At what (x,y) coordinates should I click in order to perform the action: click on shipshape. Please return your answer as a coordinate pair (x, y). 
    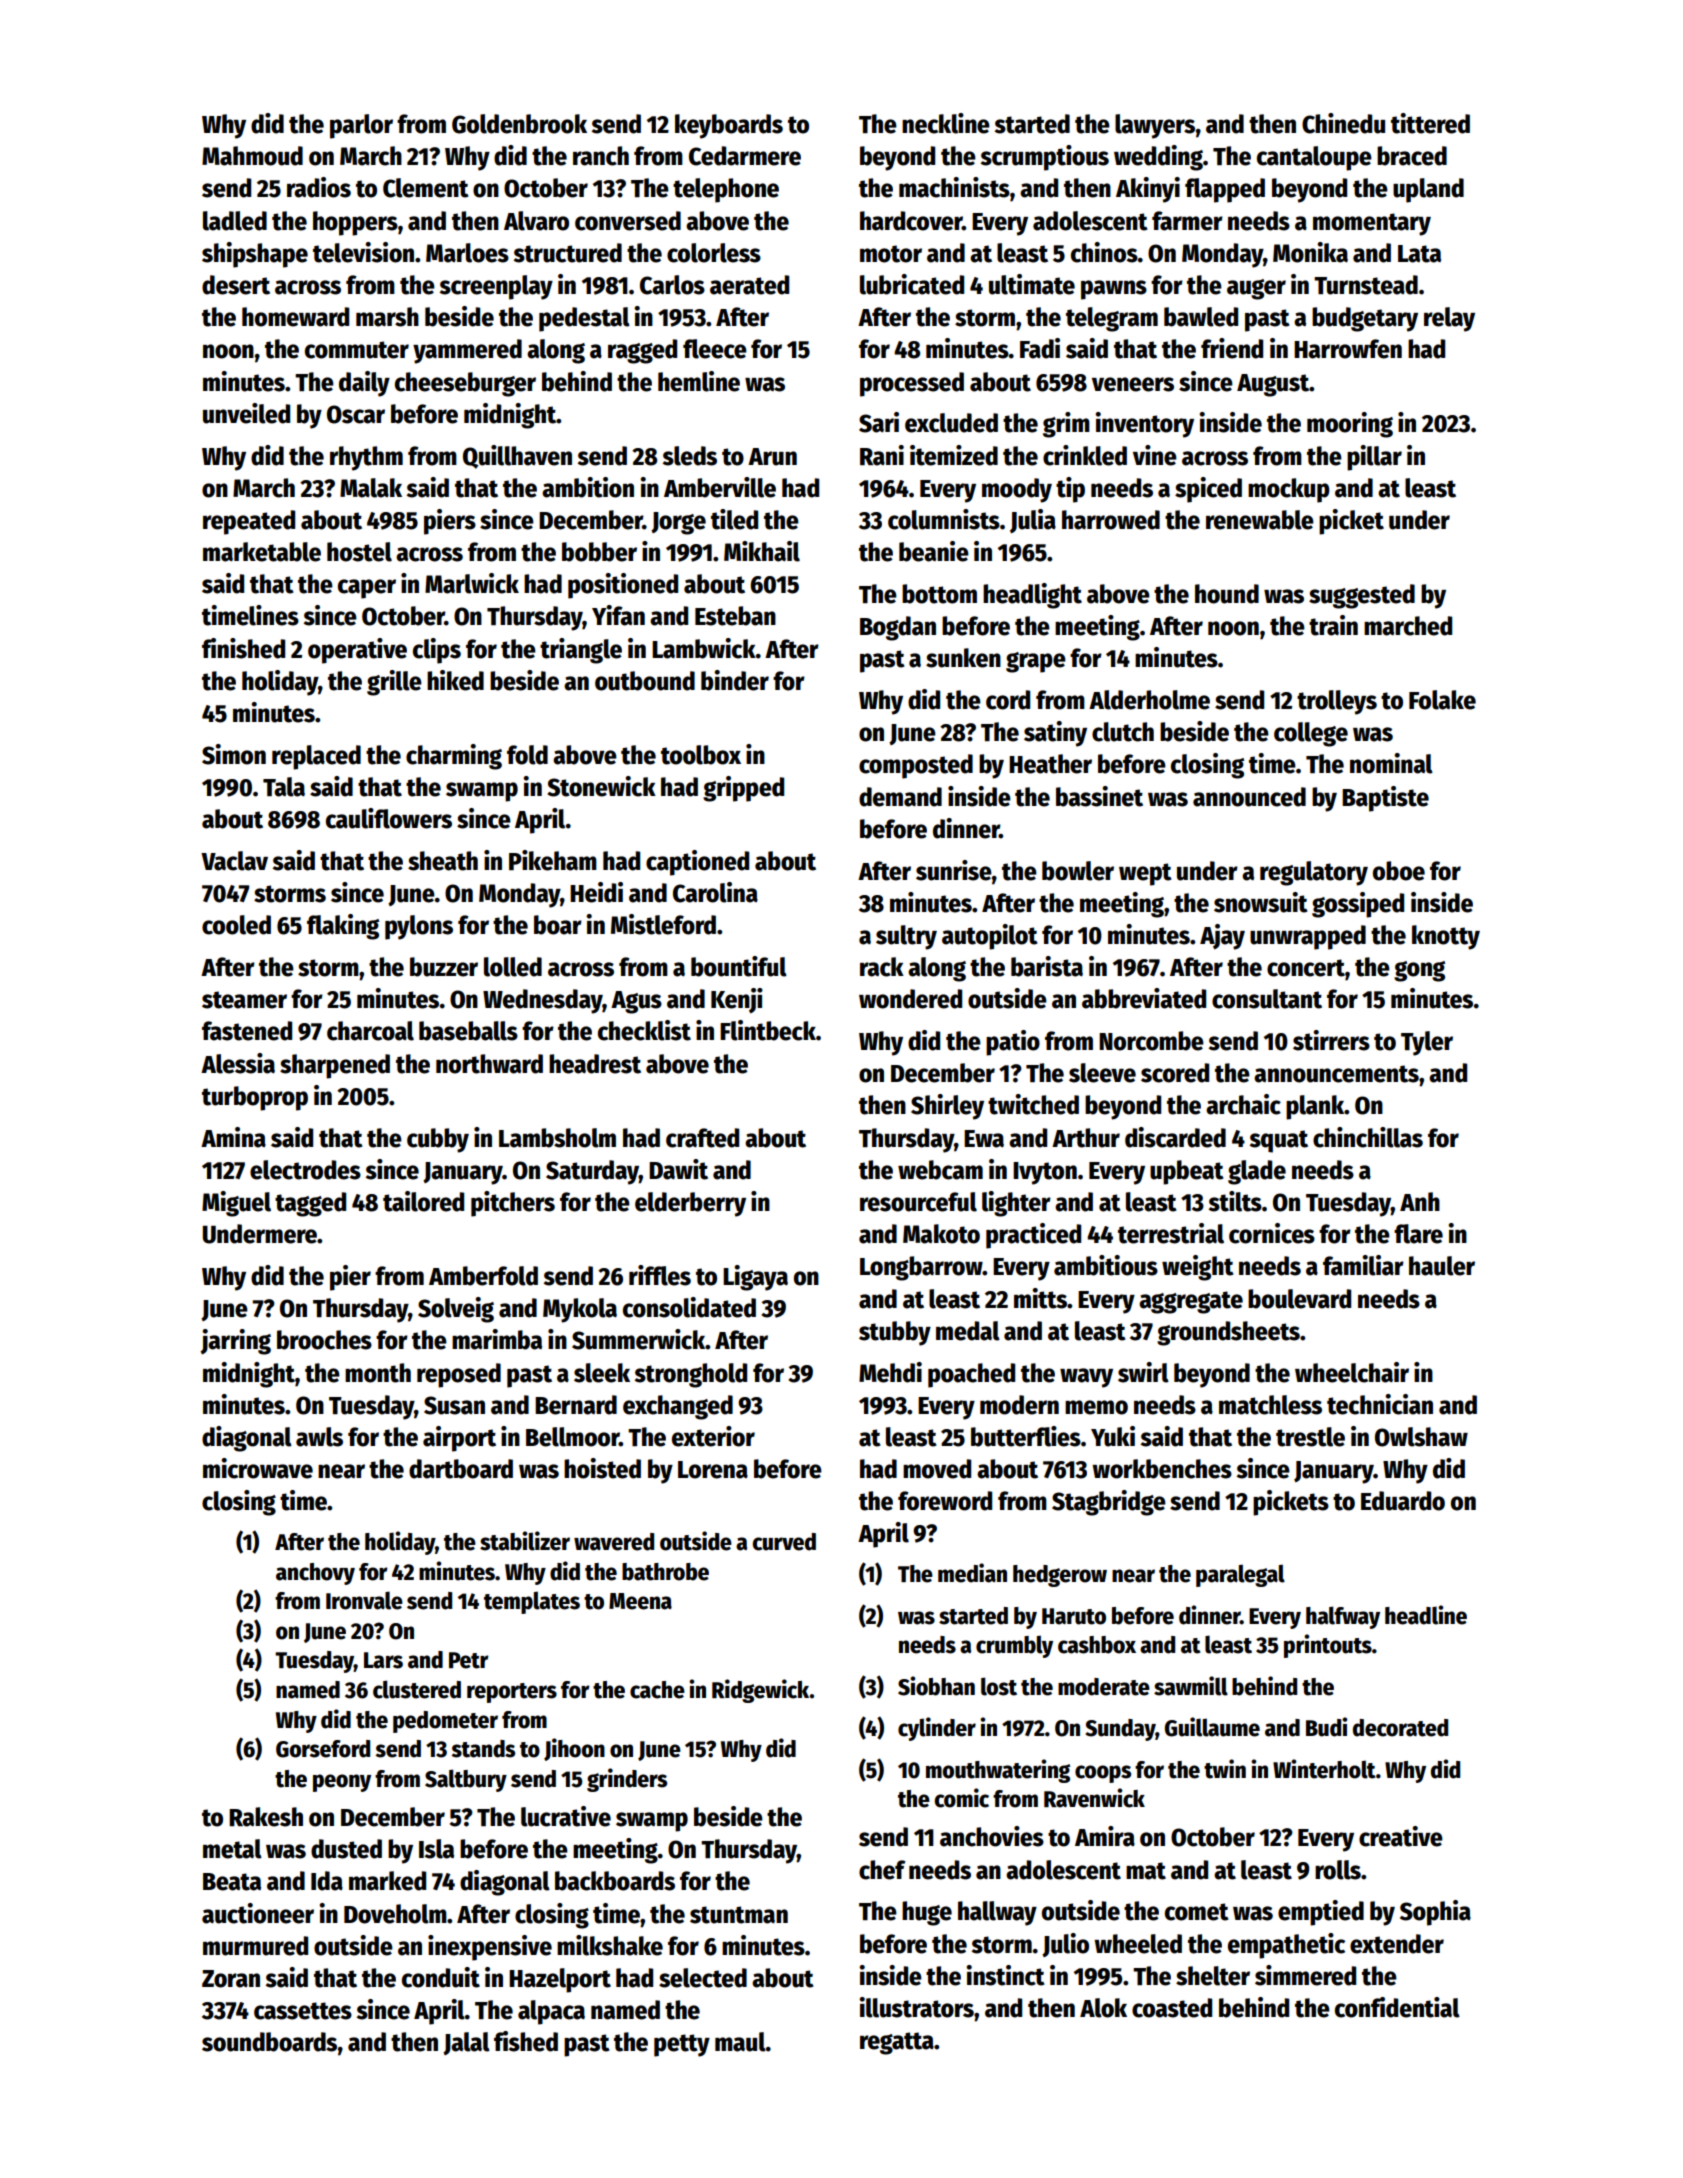
    Looking at the image, I should click on (255, 255).
